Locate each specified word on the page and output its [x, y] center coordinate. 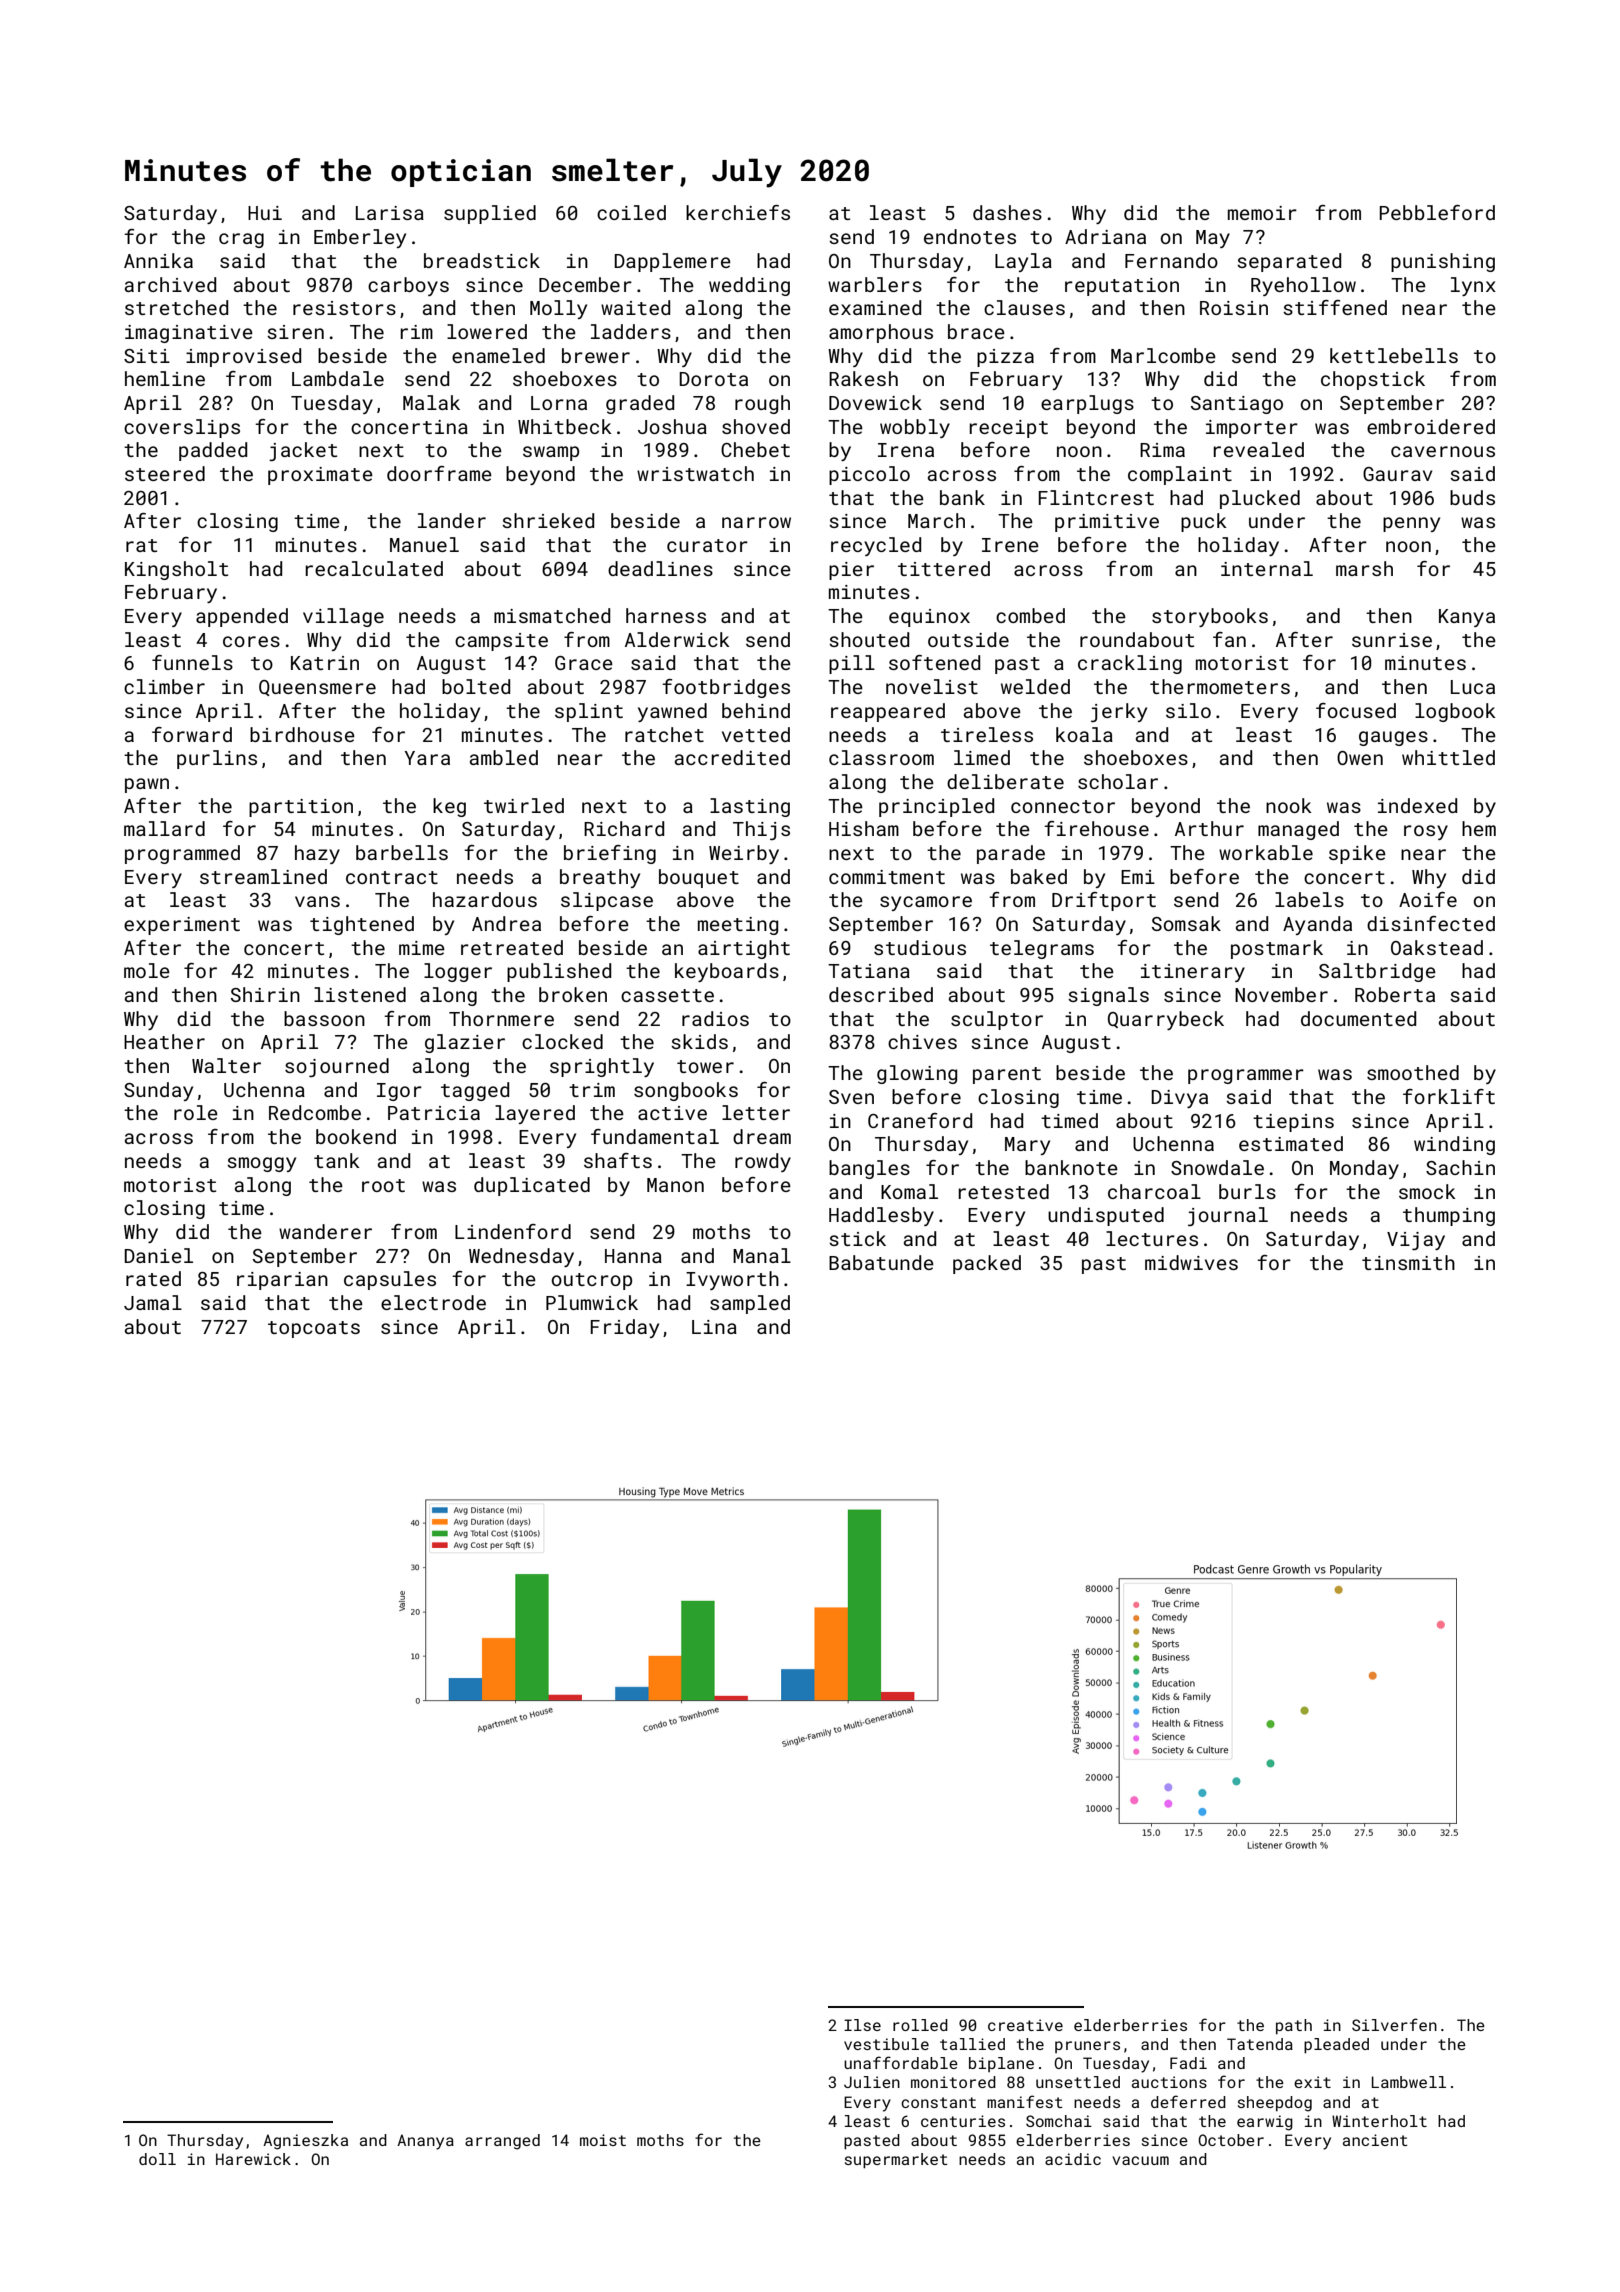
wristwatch [695, 473]
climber [164, 686]
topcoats [314, 1329]
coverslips [182, 428]
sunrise [1392, 640]
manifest [1025, 2101]
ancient [1375, 2140]
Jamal [153, 1302]
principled [936, 807]
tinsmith [1408, 1262]
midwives [1191, 1262]
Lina [714, 1327]
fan [1229, 639]
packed [987, 1264]
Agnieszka [305, 2142]
